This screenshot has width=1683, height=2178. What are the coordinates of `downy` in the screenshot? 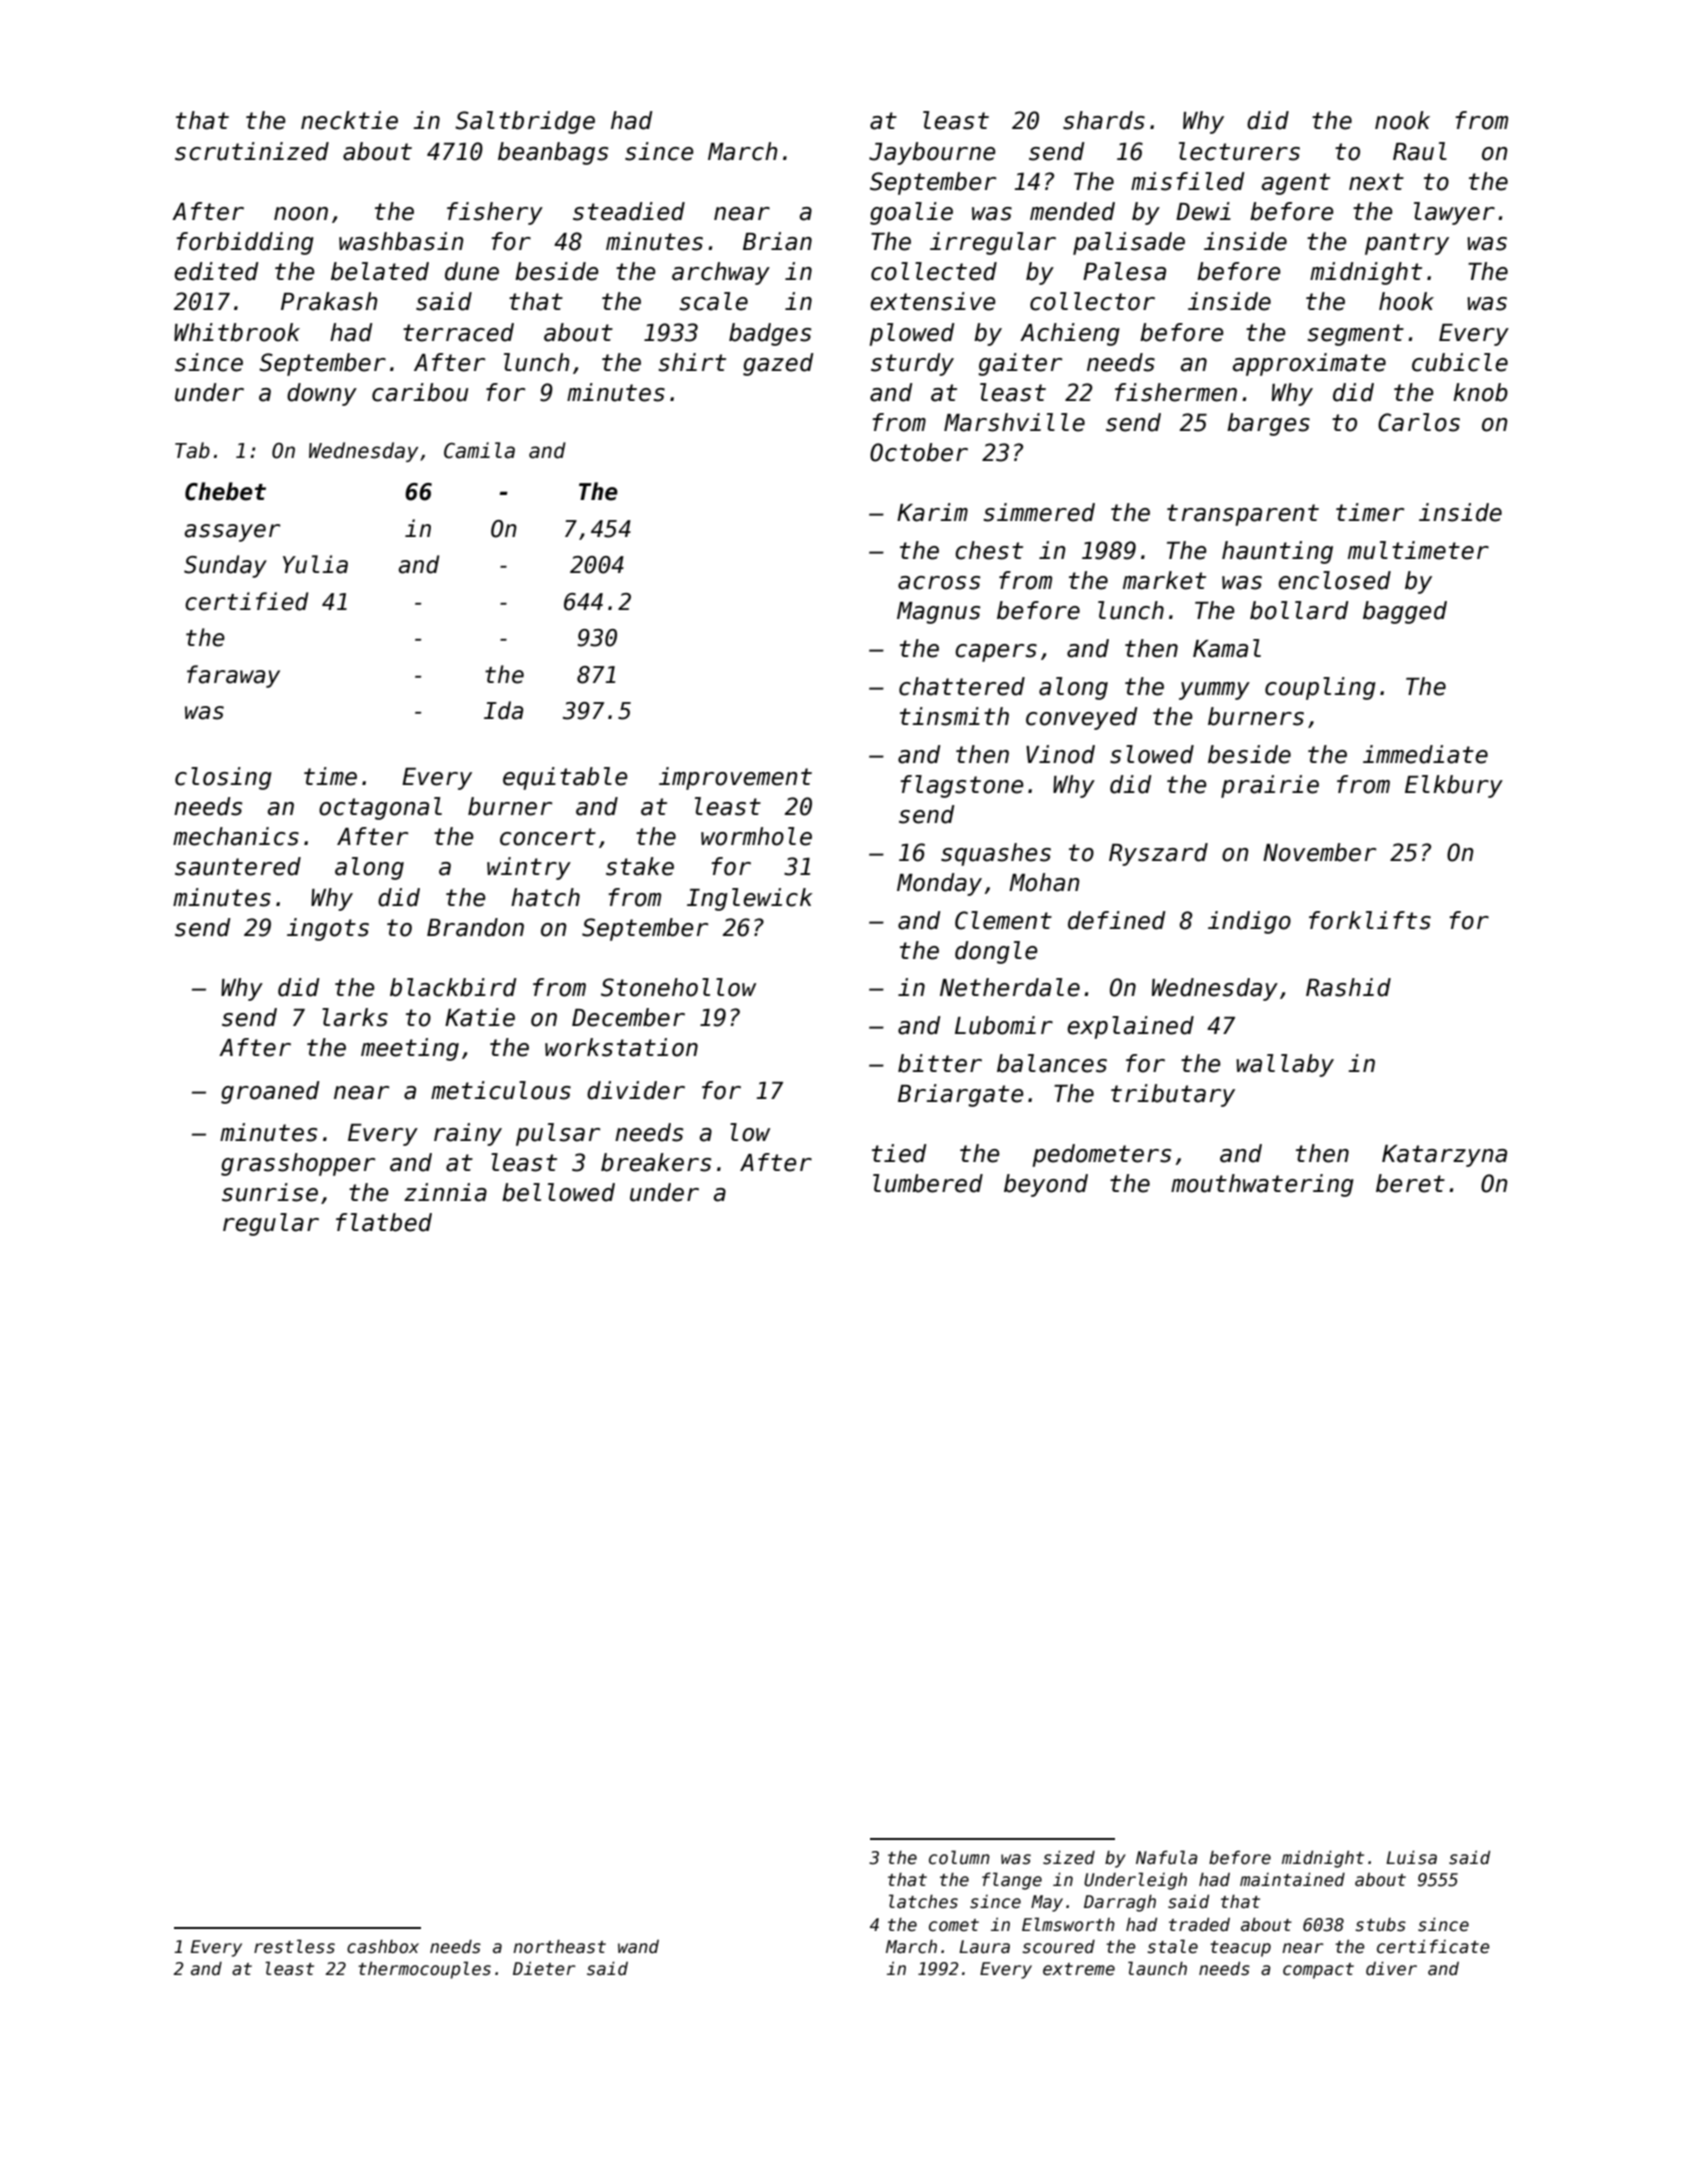 It's located at (322, 394).
